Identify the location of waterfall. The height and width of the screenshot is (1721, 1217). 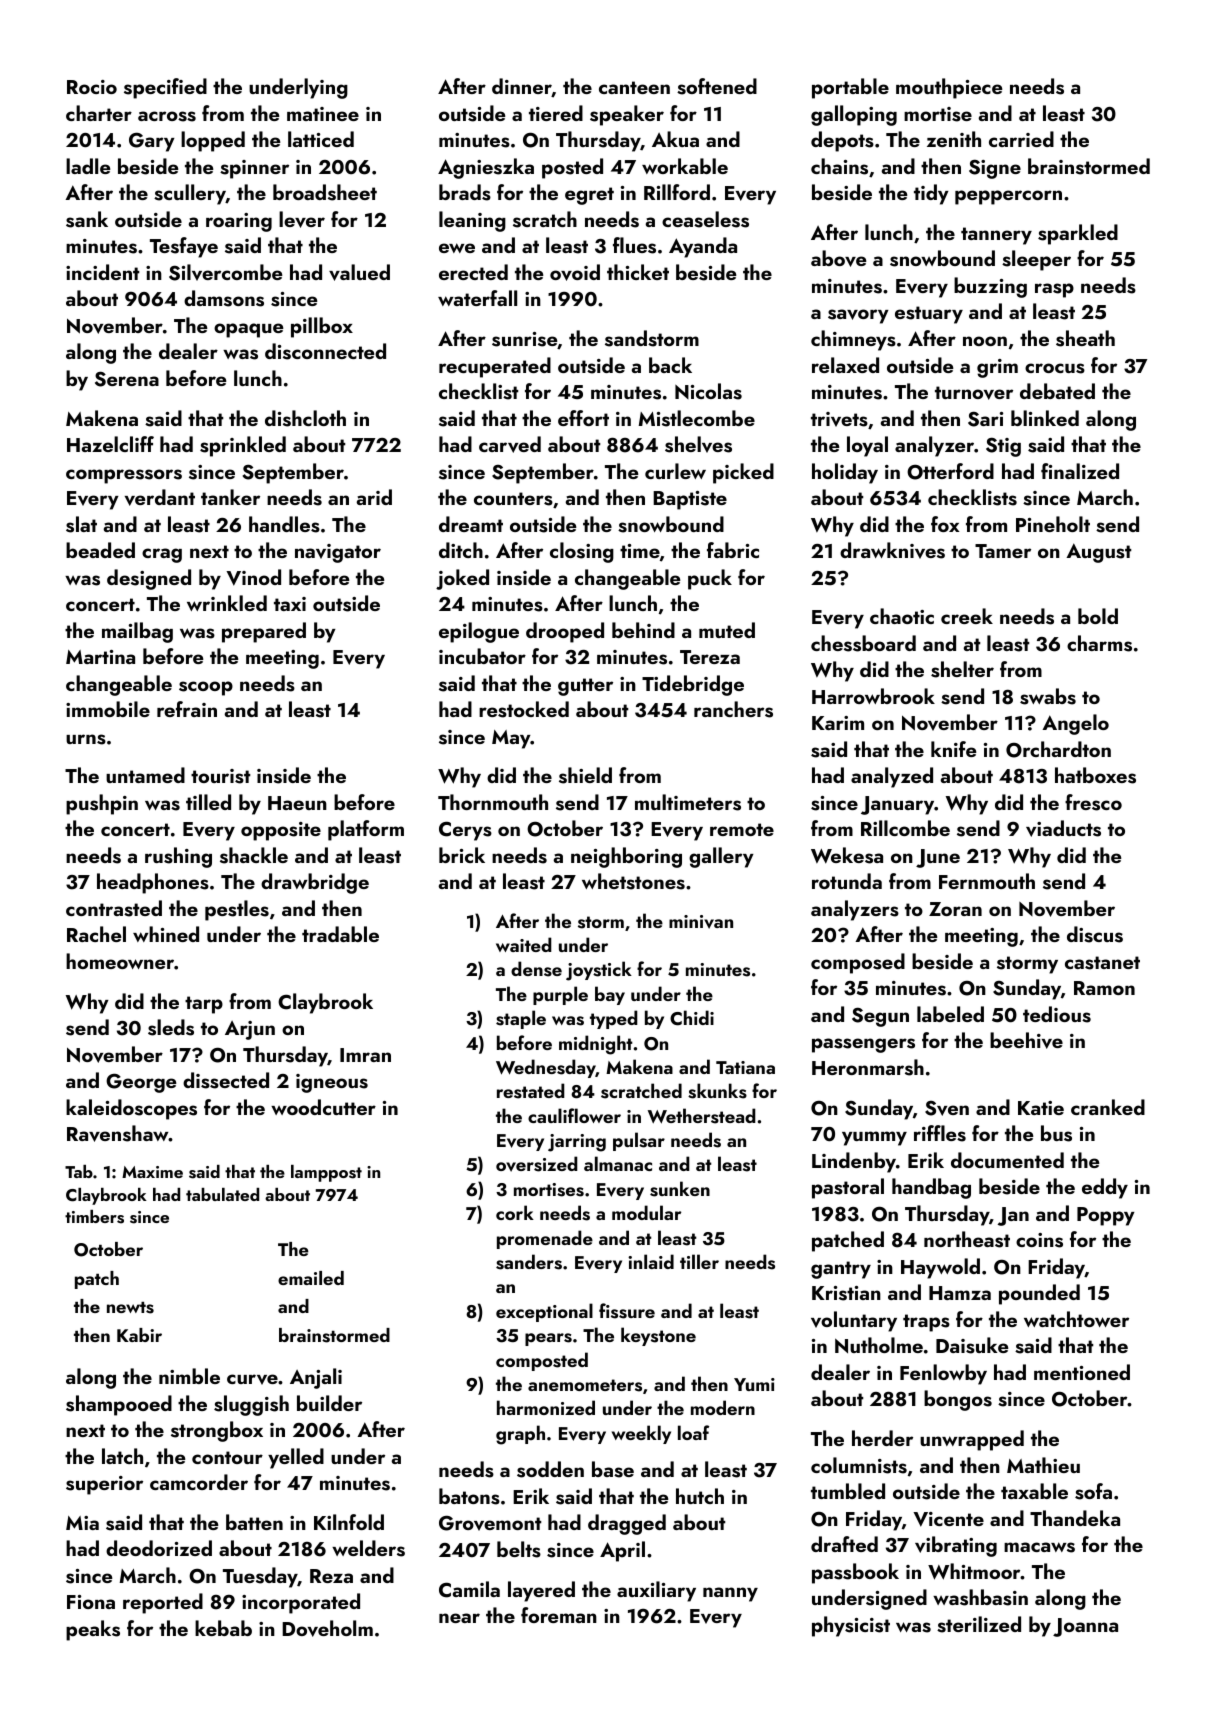
(477, 298).
